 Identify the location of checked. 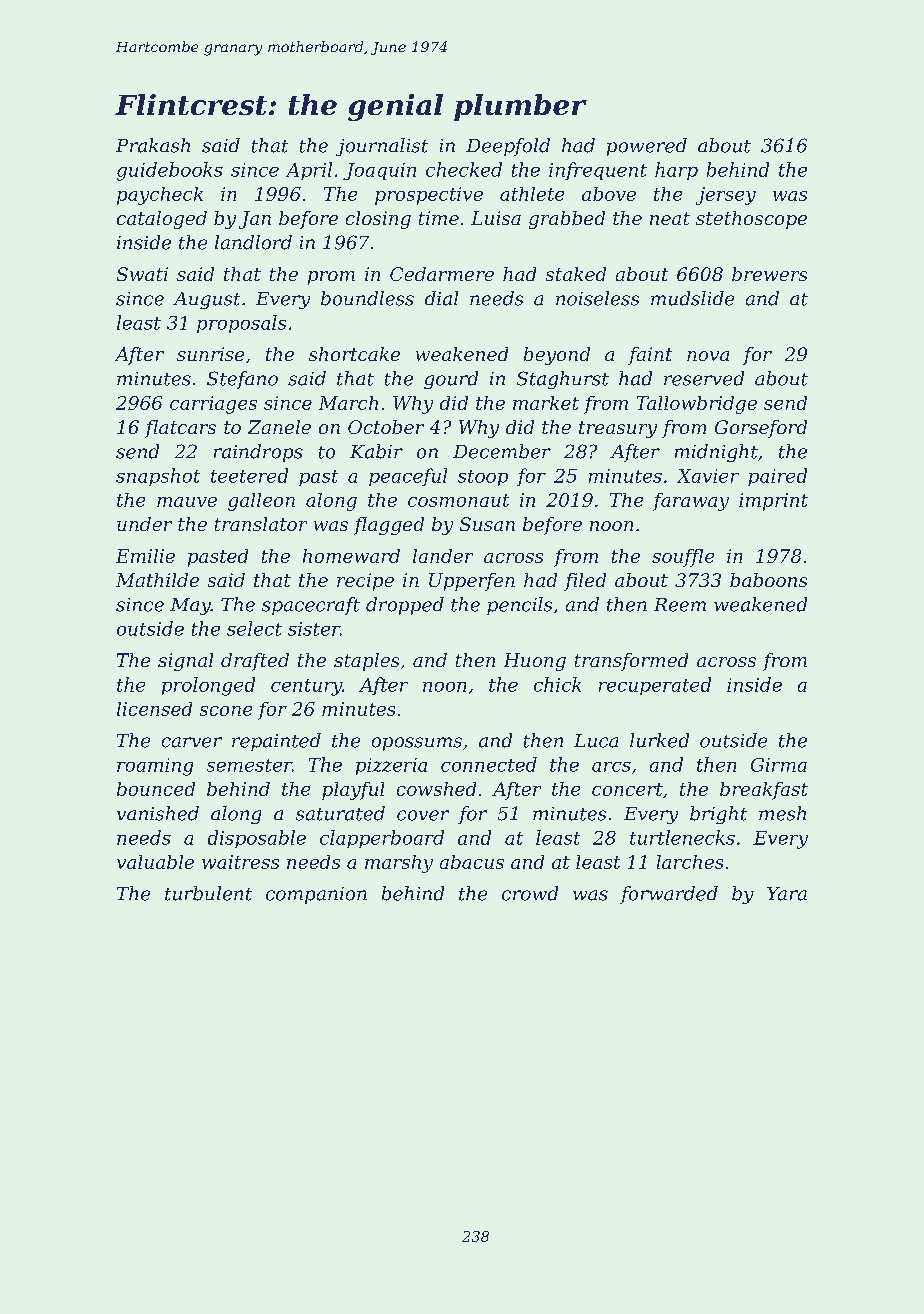
(464, 169).
